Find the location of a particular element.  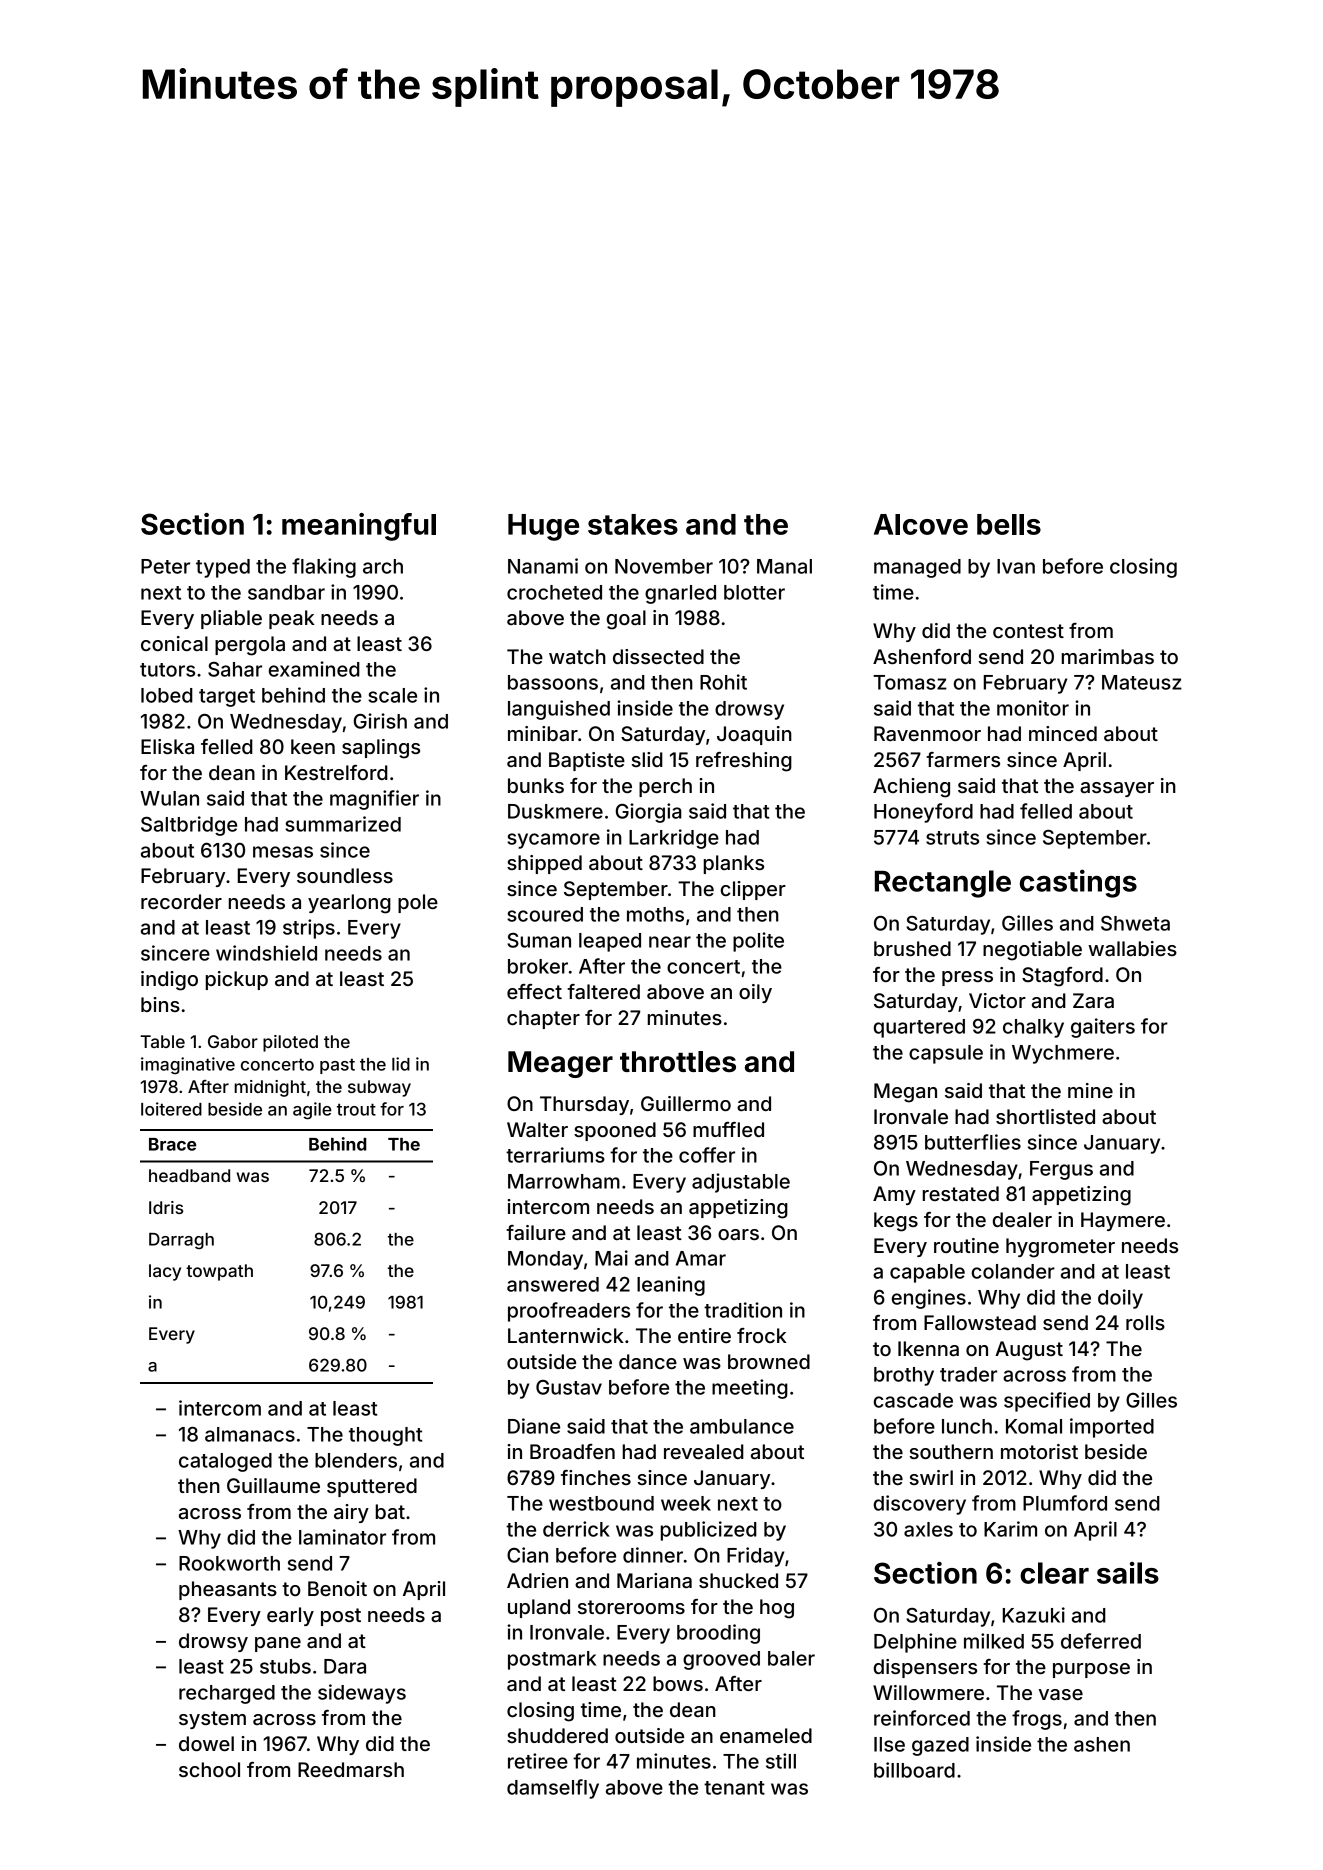

throttles is located at coordinates (678, 1062).
